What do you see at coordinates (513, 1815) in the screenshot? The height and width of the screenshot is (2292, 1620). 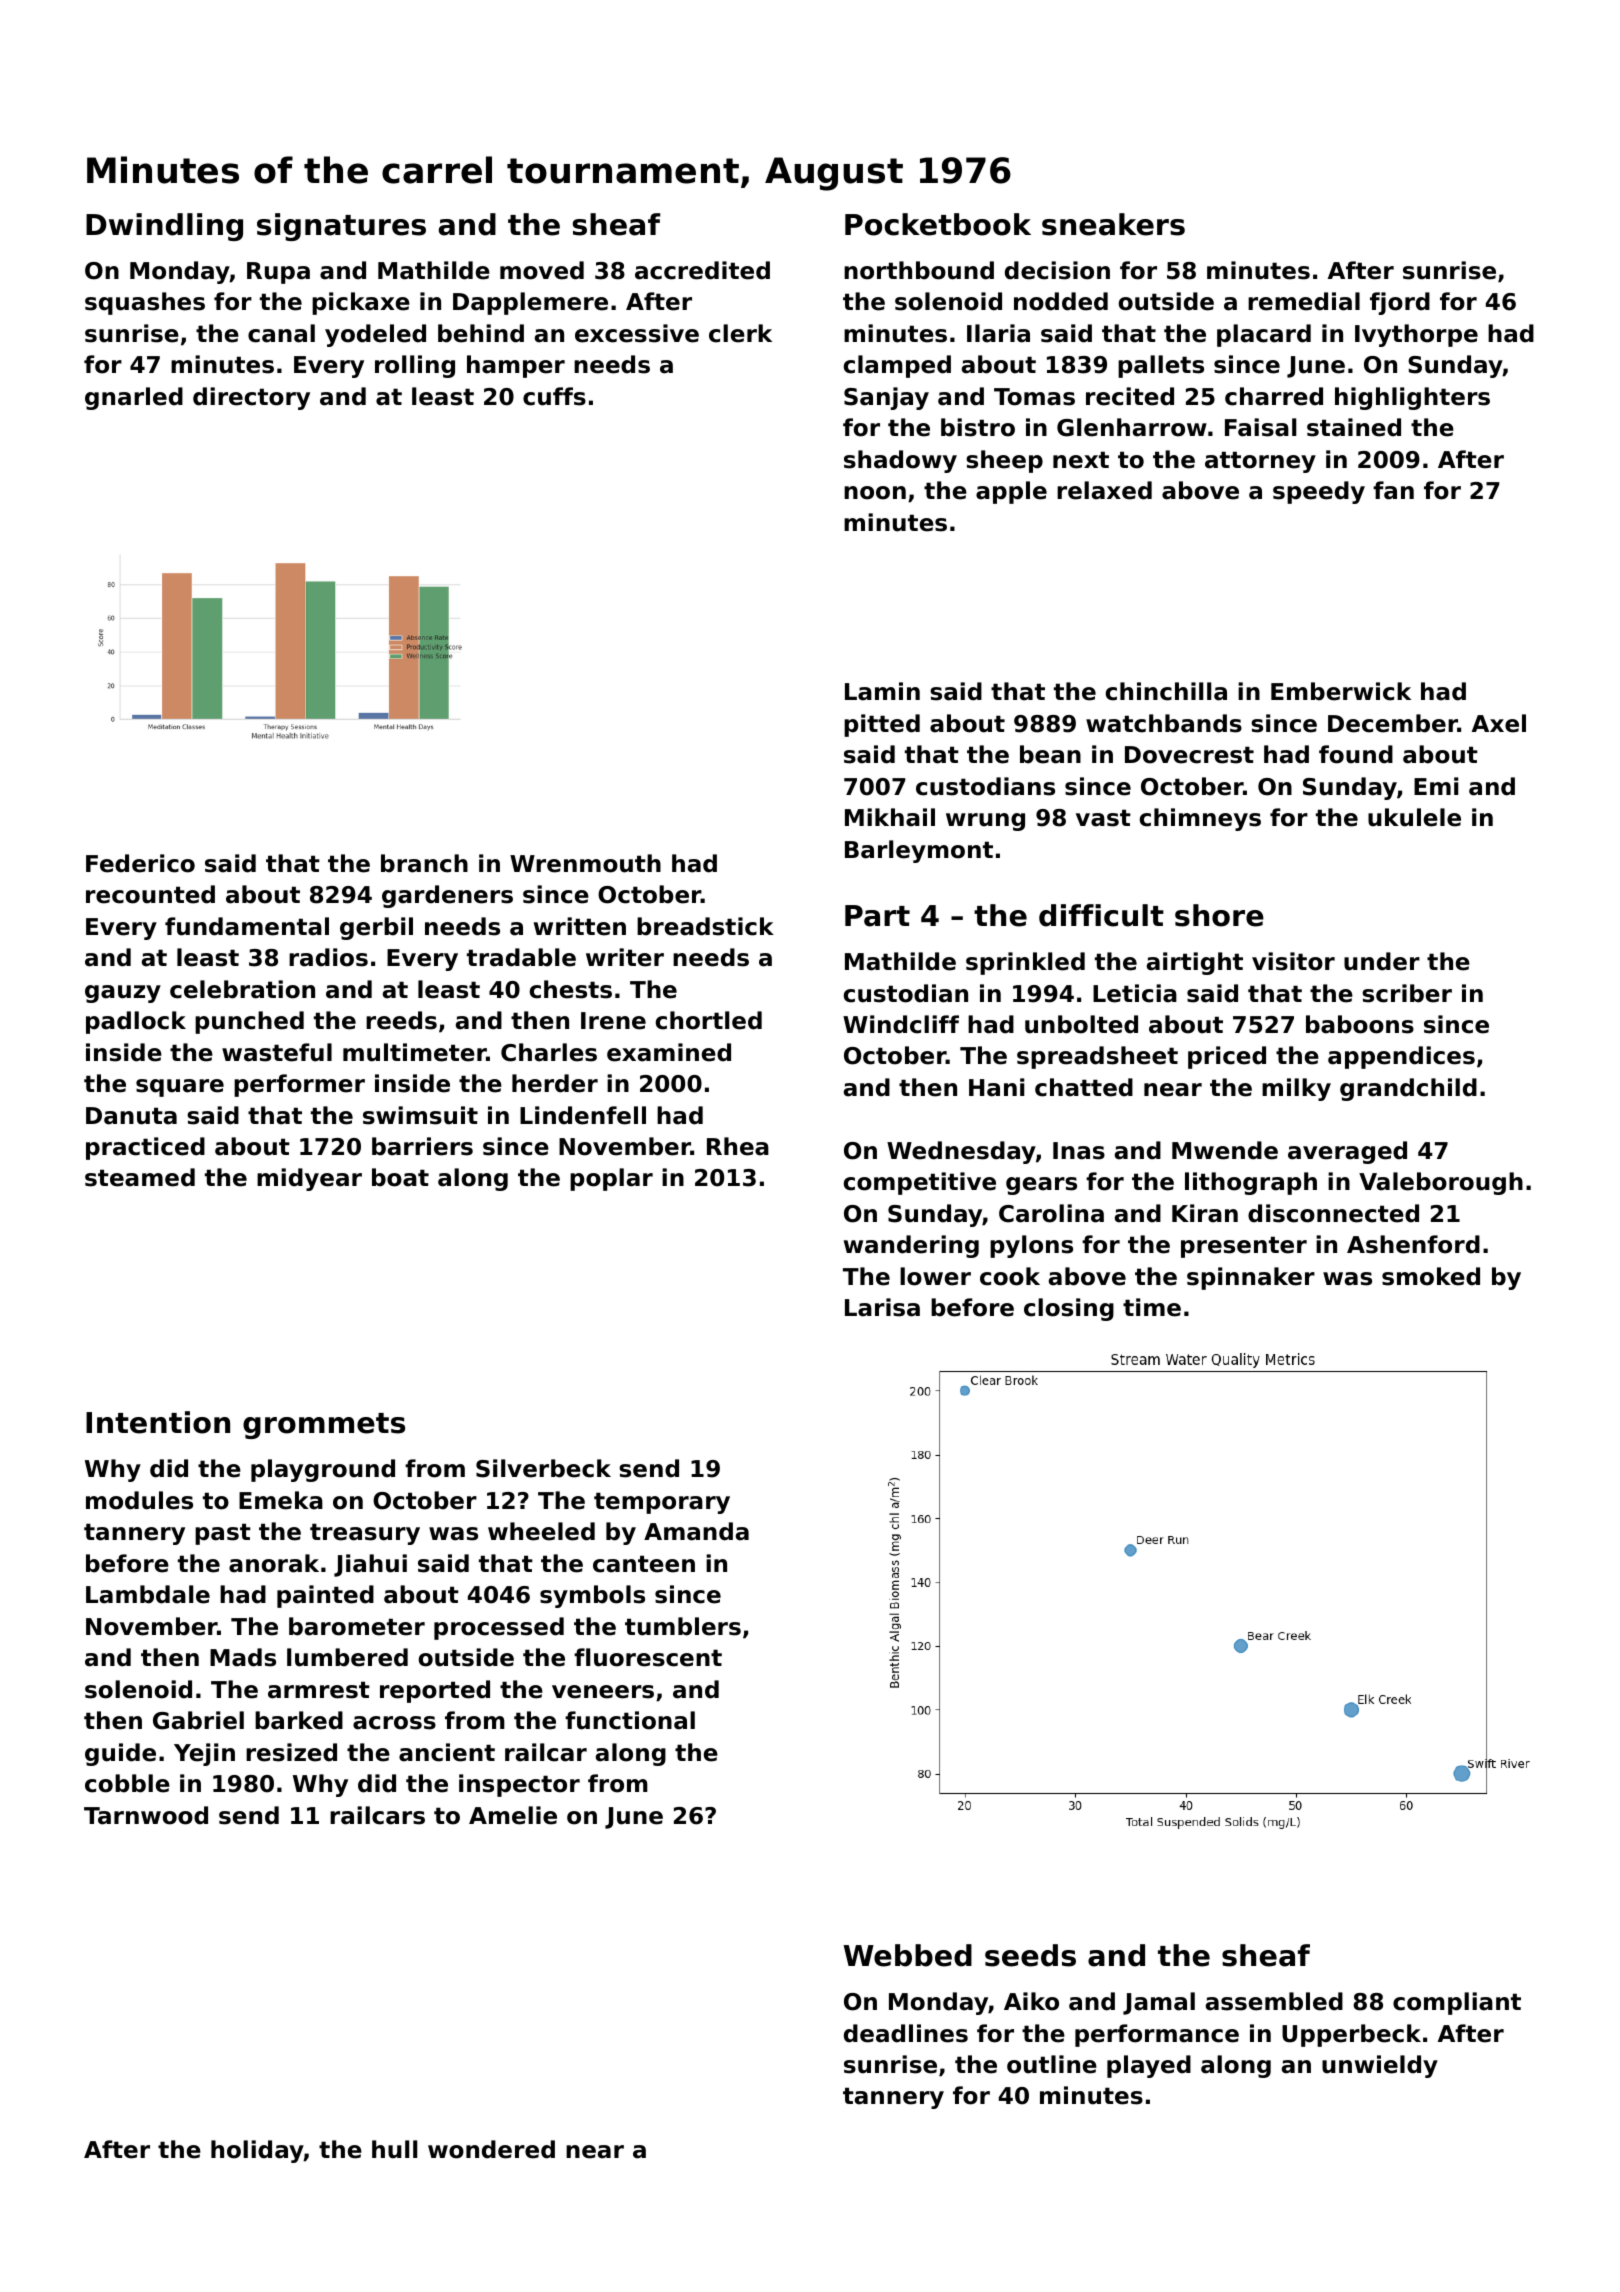 I see `Amelie` at bounding box center [513, 1815].
